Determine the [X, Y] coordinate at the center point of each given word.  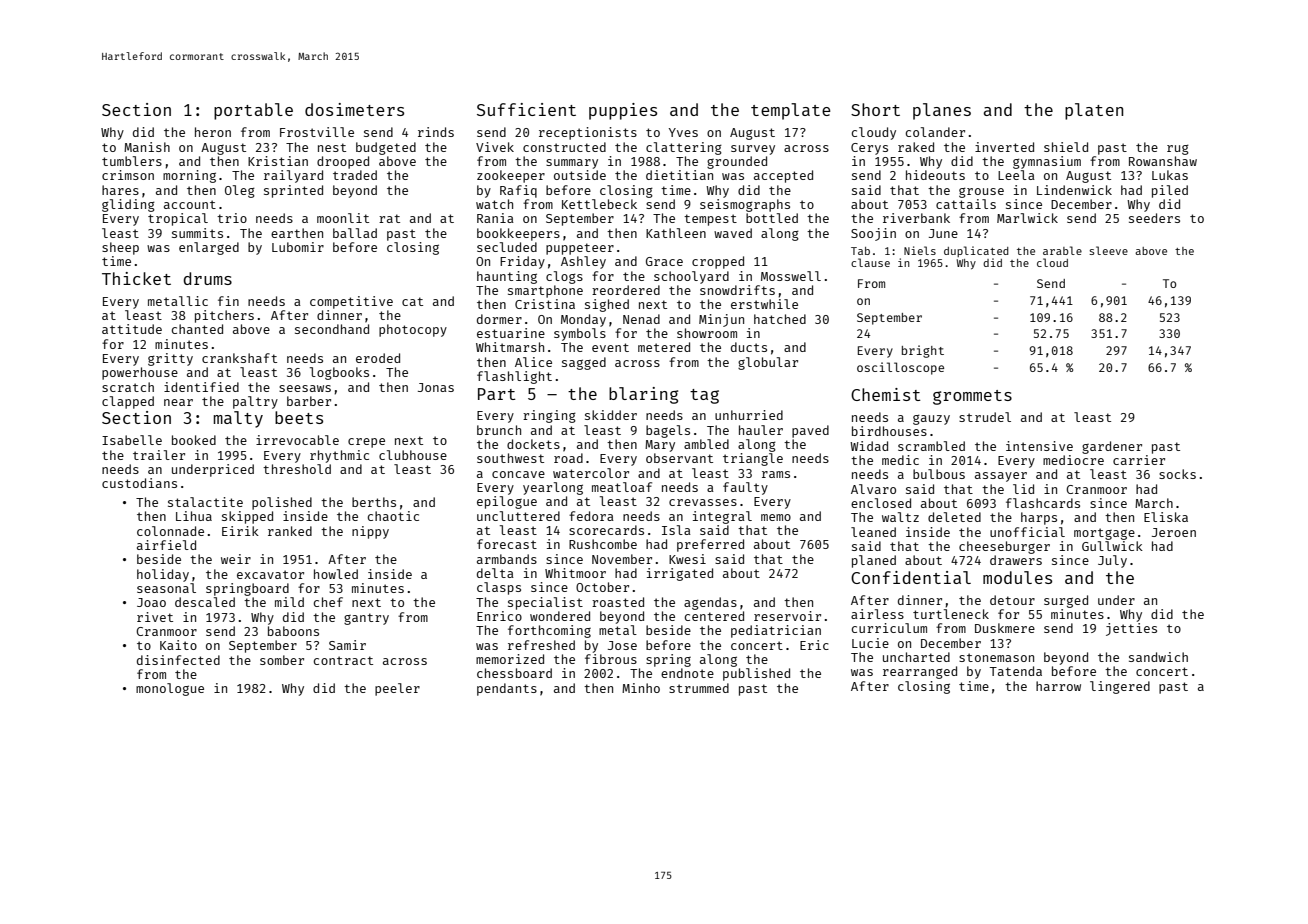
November [622, 559]
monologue [170, 689]
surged [1066, 601]
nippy [370, 532]
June [943, 233]
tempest [710, 220]
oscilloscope [900, 368]
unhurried [749, 415]
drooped [343, 162]
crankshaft [239, 358]
